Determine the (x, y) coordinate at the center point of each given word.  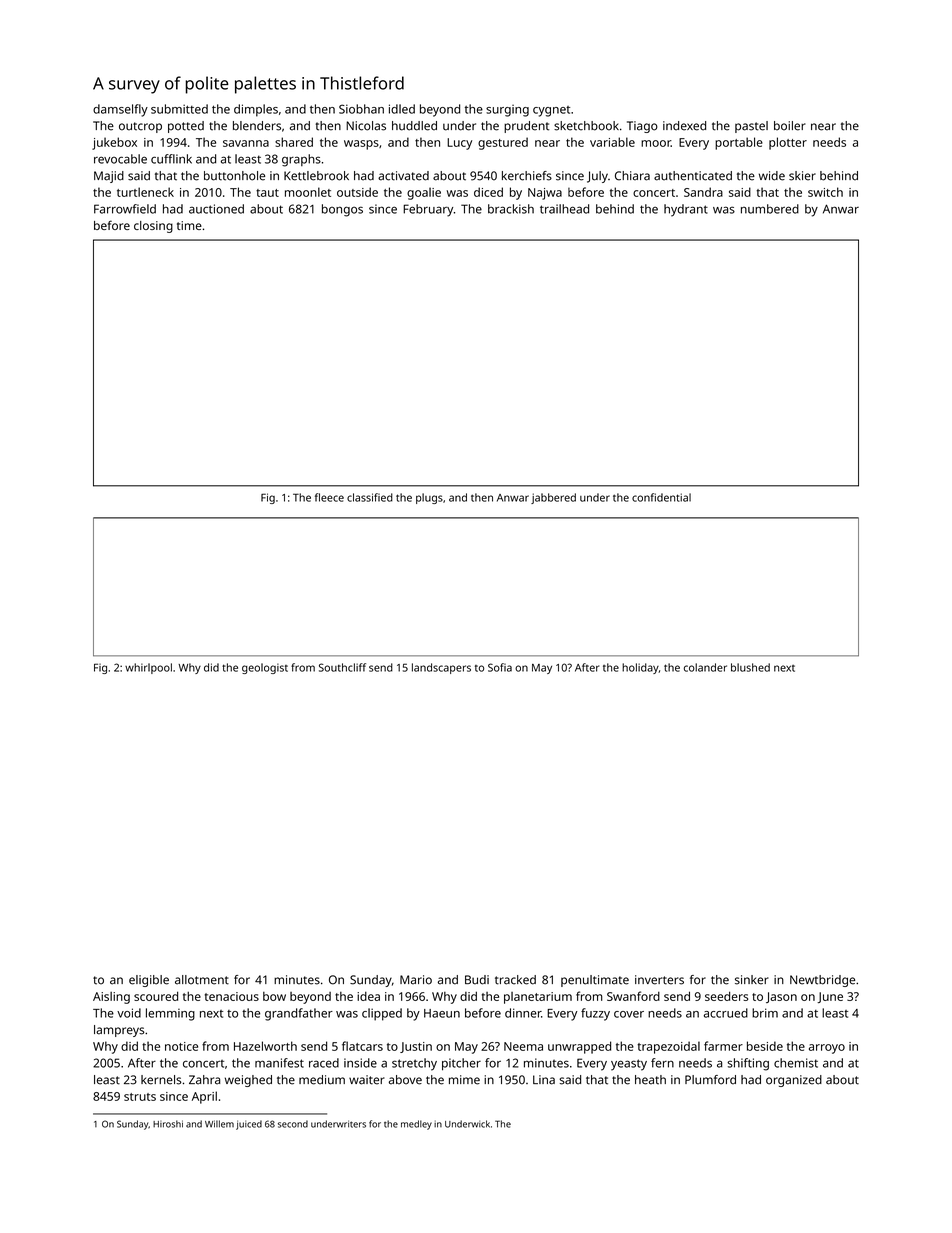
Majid (109, 177)
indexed (684, 126)
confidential (661, 497)
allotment (202, 980)
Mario (416, 980)
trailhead (564, 209)
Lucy (459, 144)
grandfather (299, 1014)
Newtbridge (822, 981)
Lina (544, 1080)
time (189, 225)
